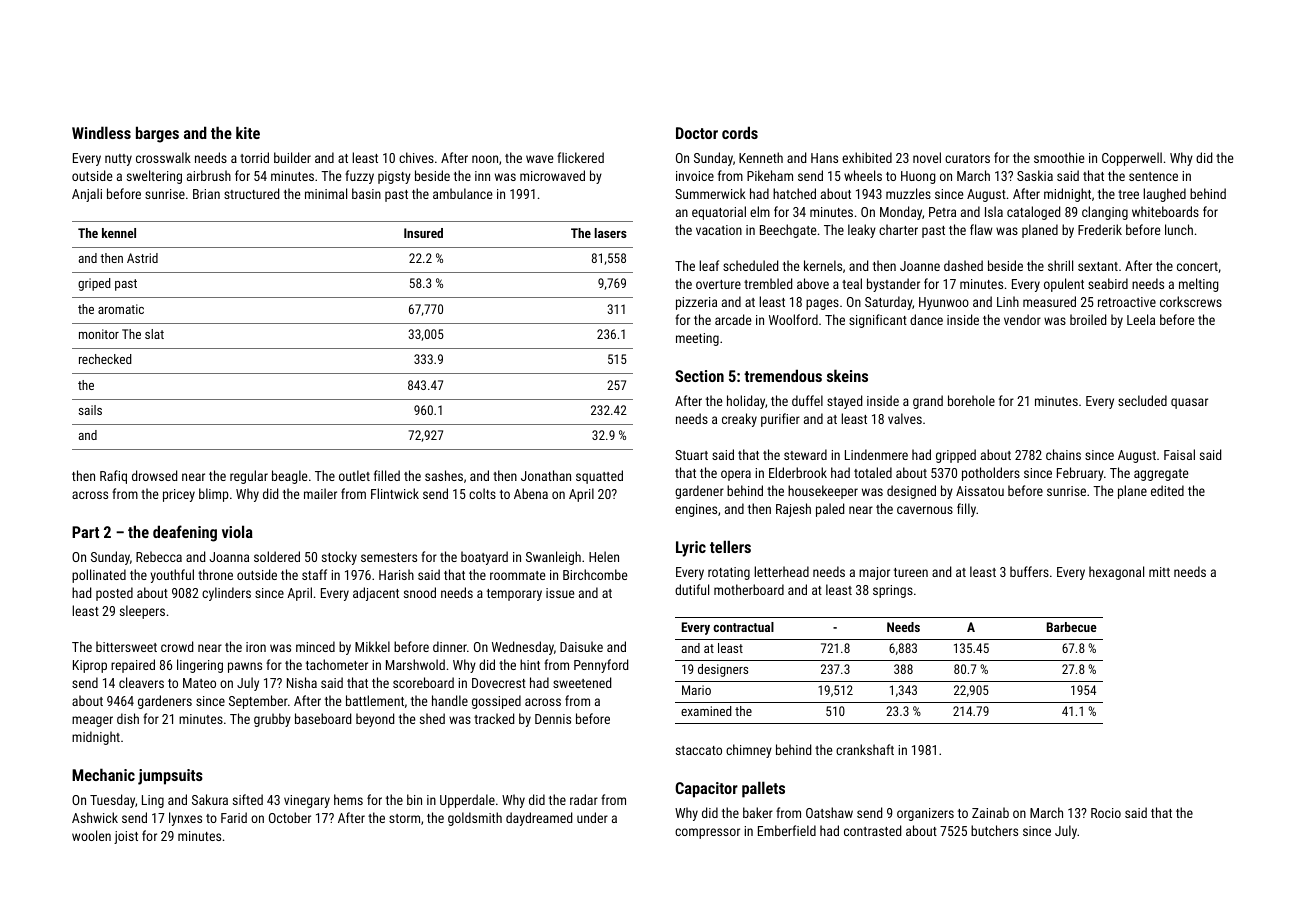  Describe the element at coordinates (740, 132) in the page. I see `cords` at that location.
